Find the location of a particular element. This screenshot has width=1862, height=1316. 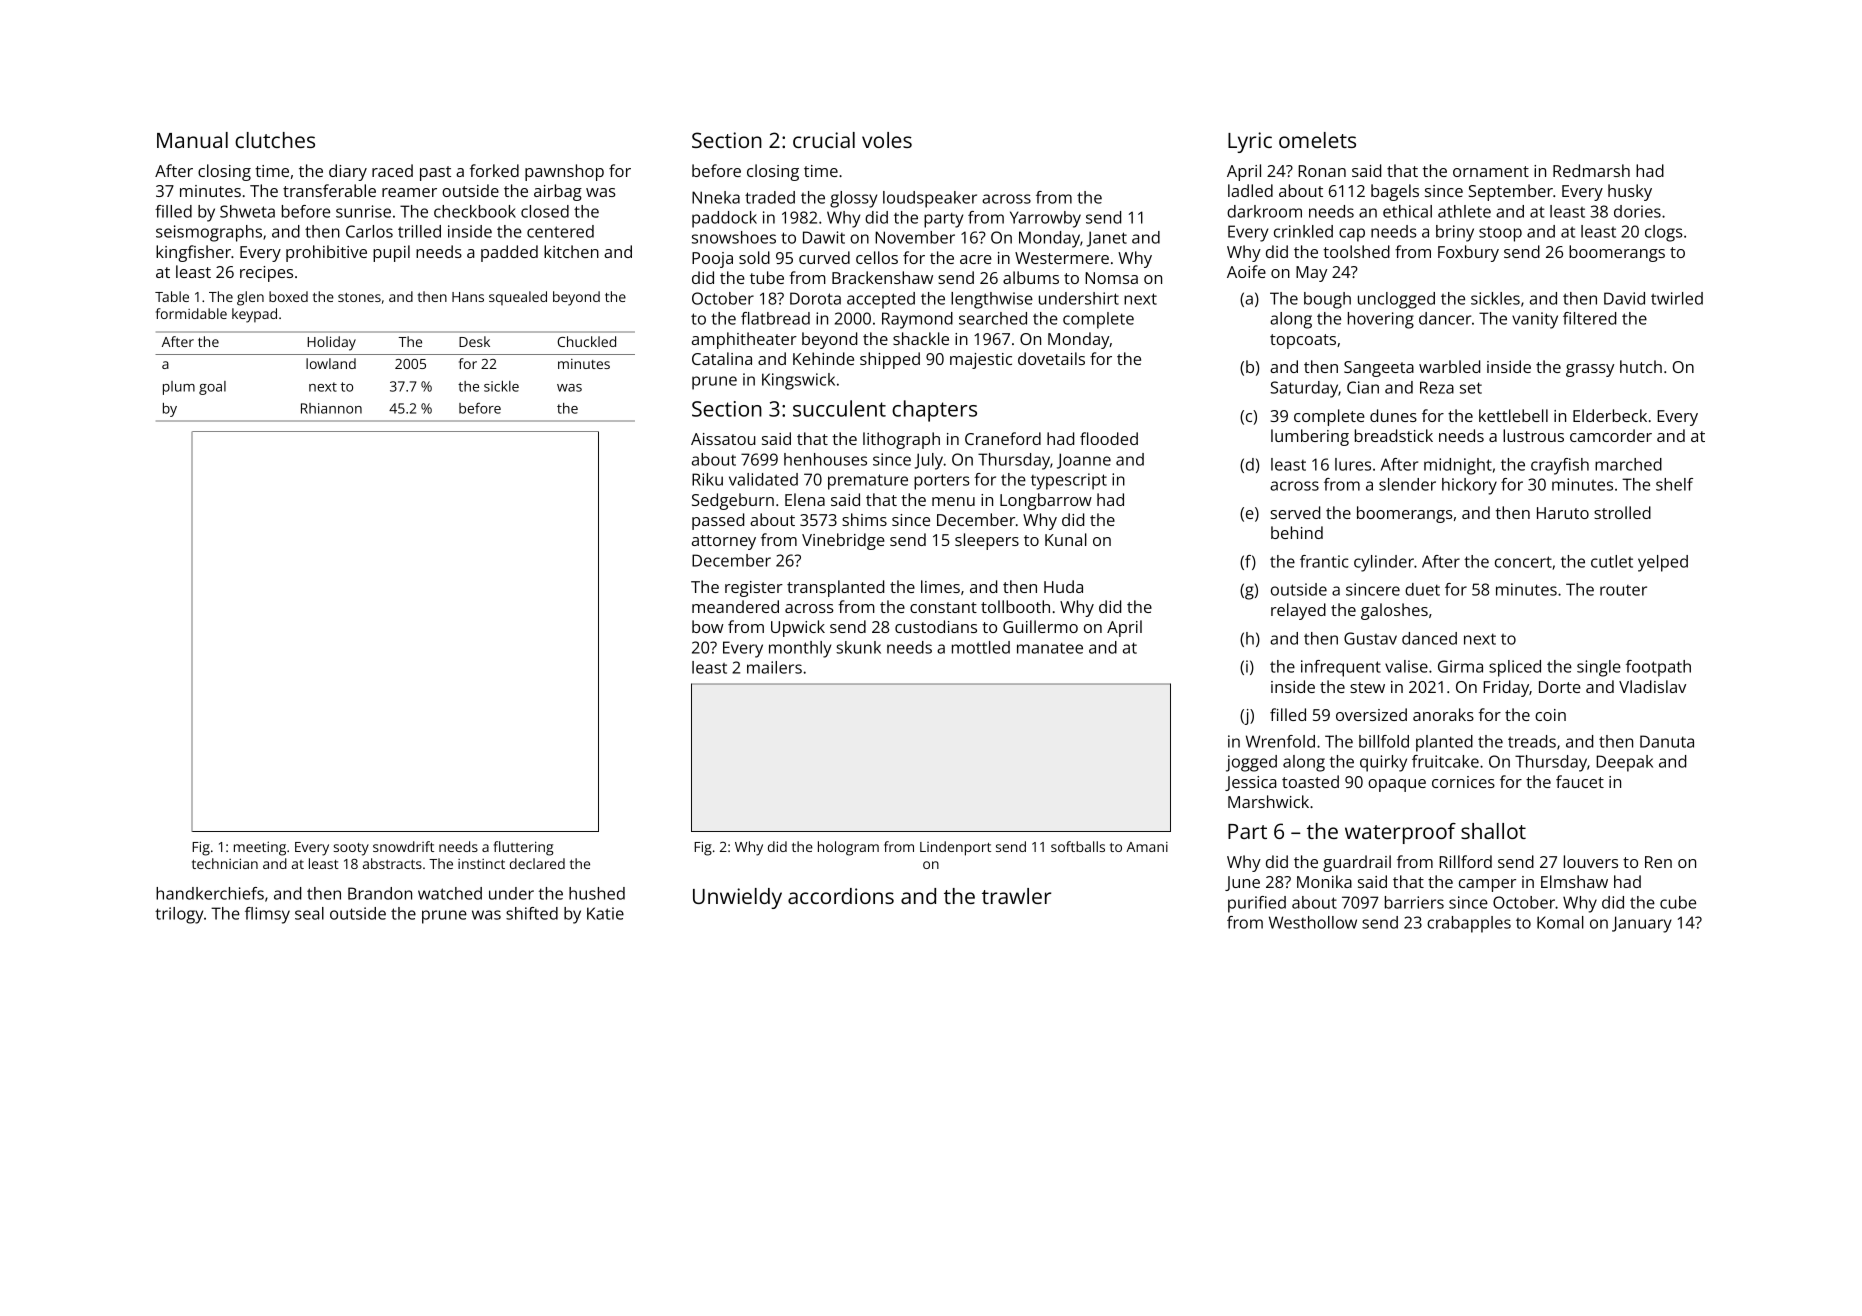

router is located at coordinates (1623, 590).
